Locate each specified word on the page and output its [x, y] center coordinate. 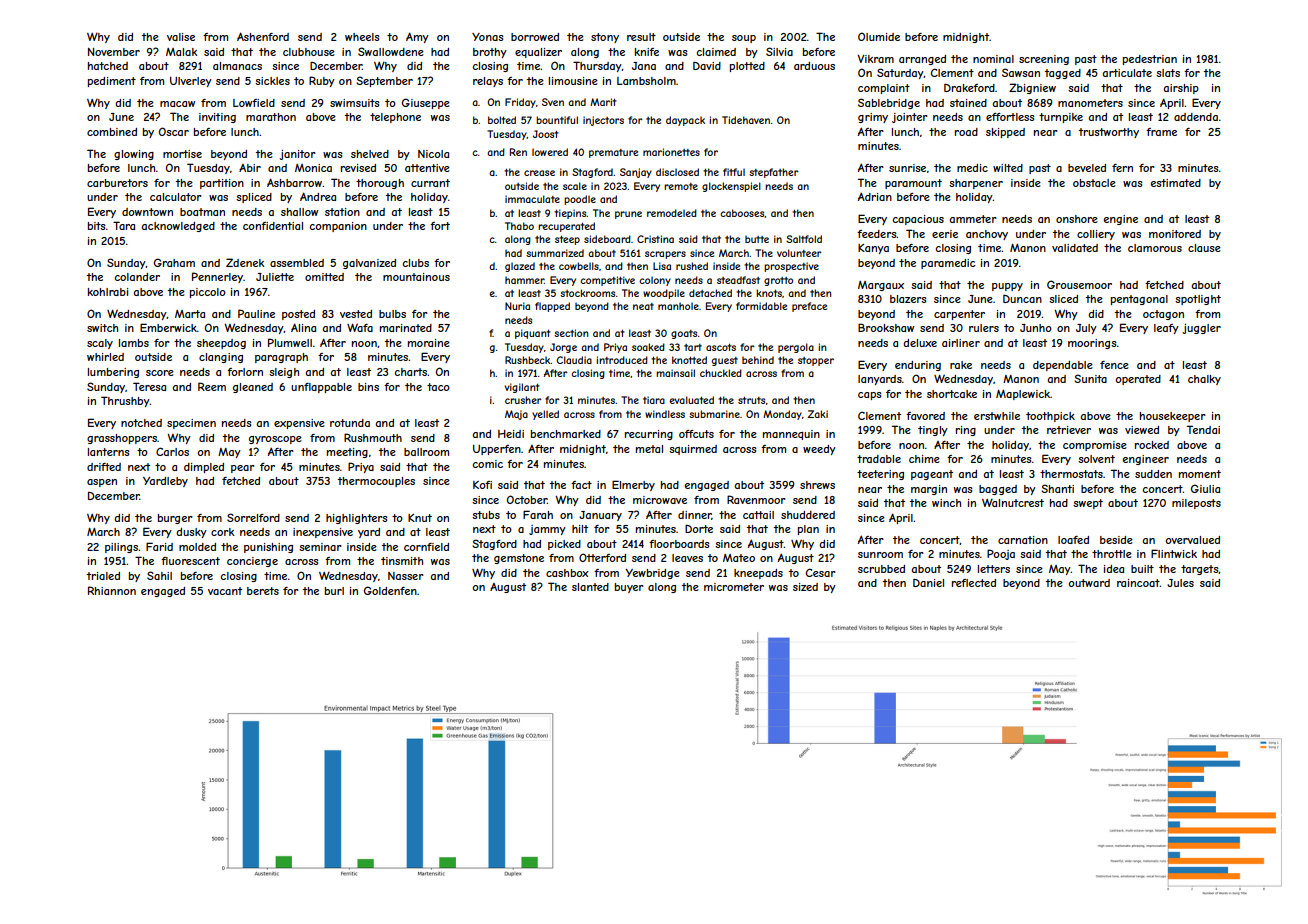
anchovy [987, 235]
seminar [320, 547]
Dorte [699, 529]
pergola [796, 348]
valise [181, 37]
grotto [778, 281]
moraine [429, 343]
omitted [324, 277]
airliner [961, 343]
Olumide [879, 36]
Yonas [488, 37]
